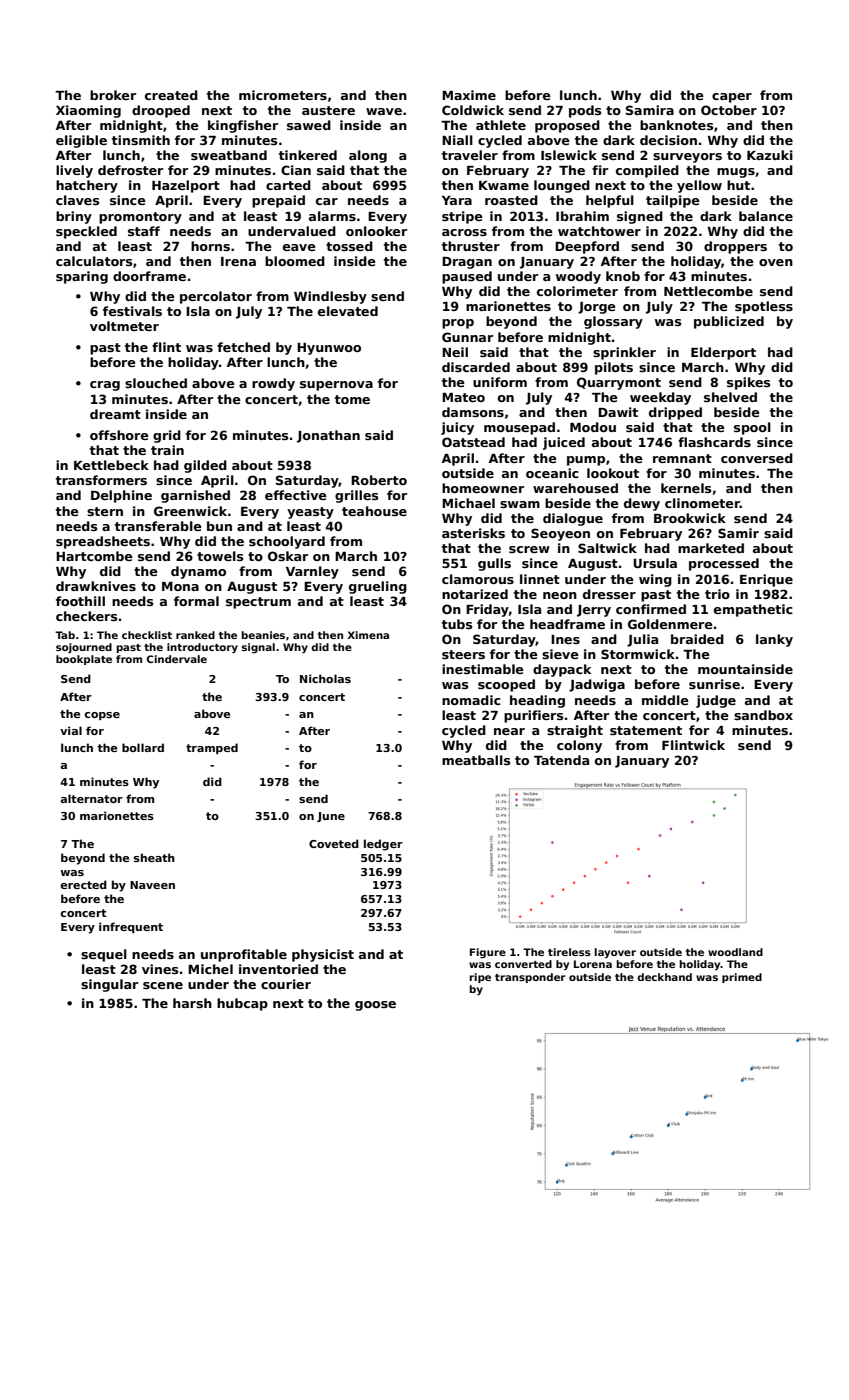 This screenshot has width=849, height=1400. What do you see at coordinates (219, 526) in the screenshot?
I see `bun` at bounding box center [219, 526].
